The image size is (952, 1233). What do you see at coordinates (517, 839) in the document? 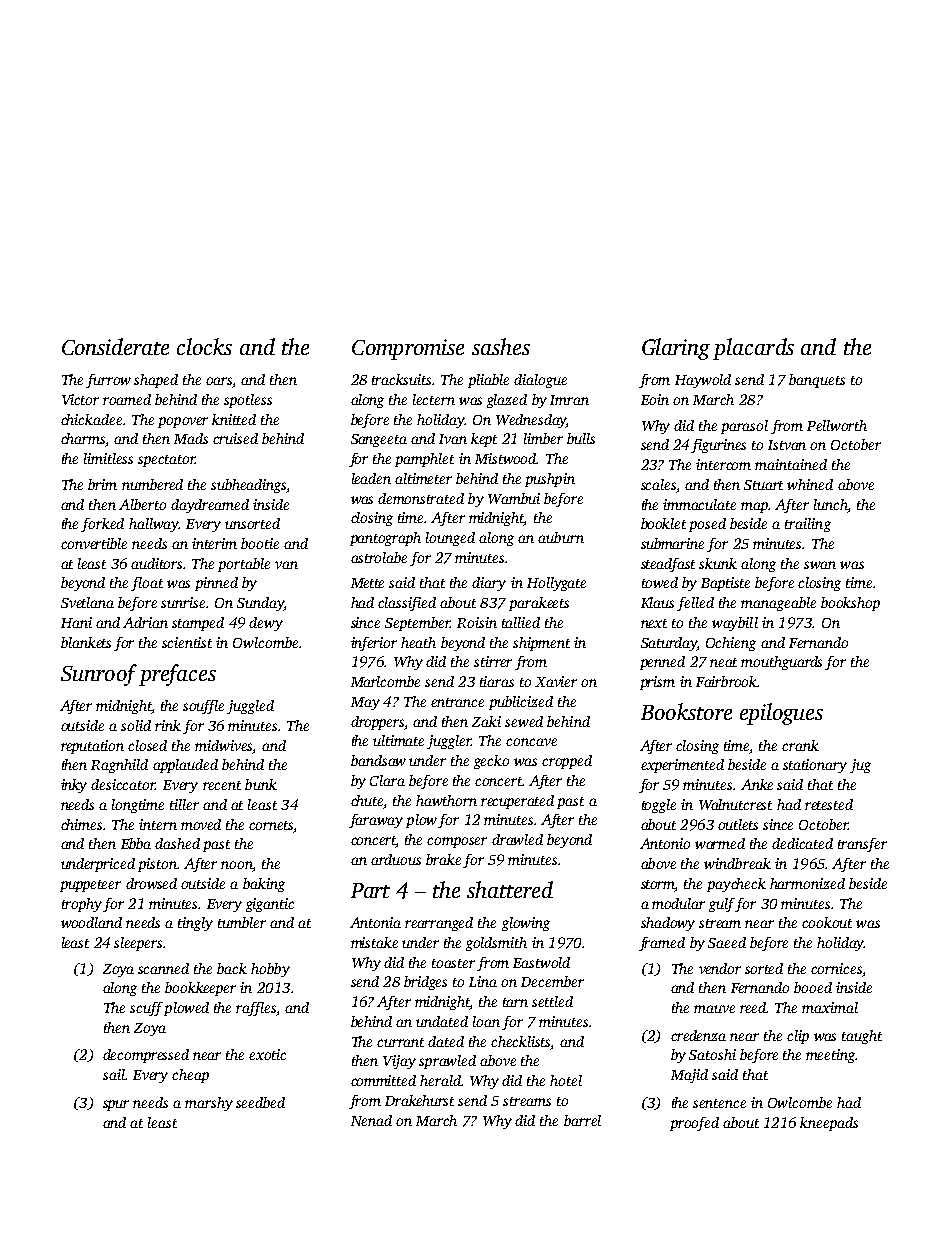
I see `drawled` at bounding box center [517, 839].
